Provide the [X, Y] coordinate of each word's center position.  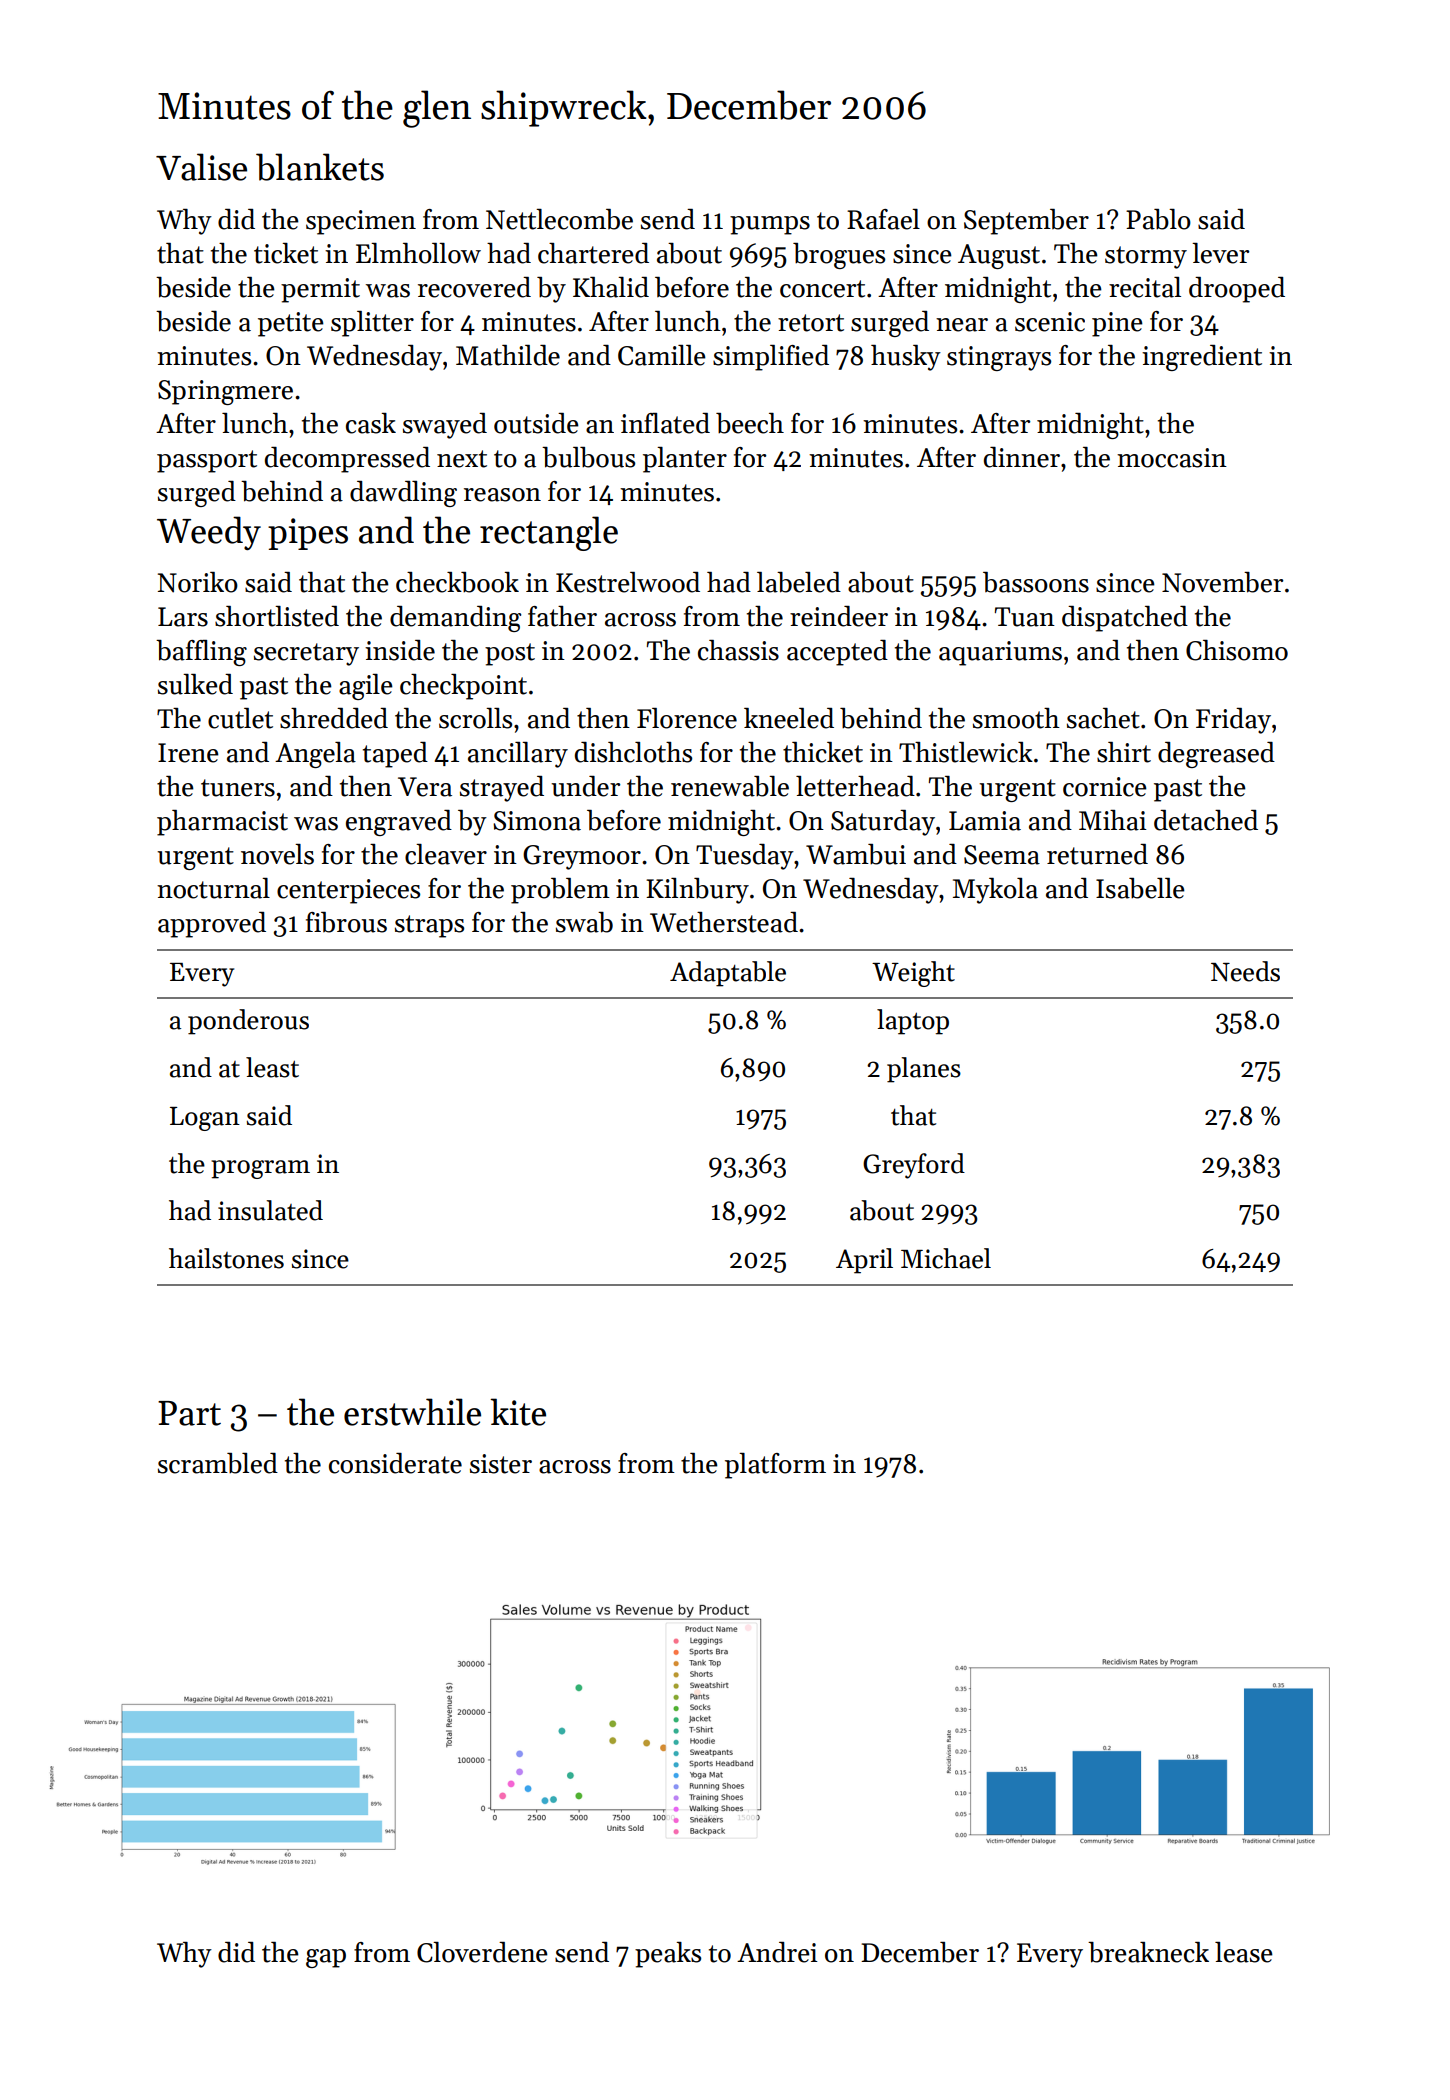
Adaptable [728, 974]
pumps [770, 225]
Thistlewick [966, 752]
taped [395, 755]
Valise [201, 167]
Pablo [1158, 219]
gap [326, 1958]
